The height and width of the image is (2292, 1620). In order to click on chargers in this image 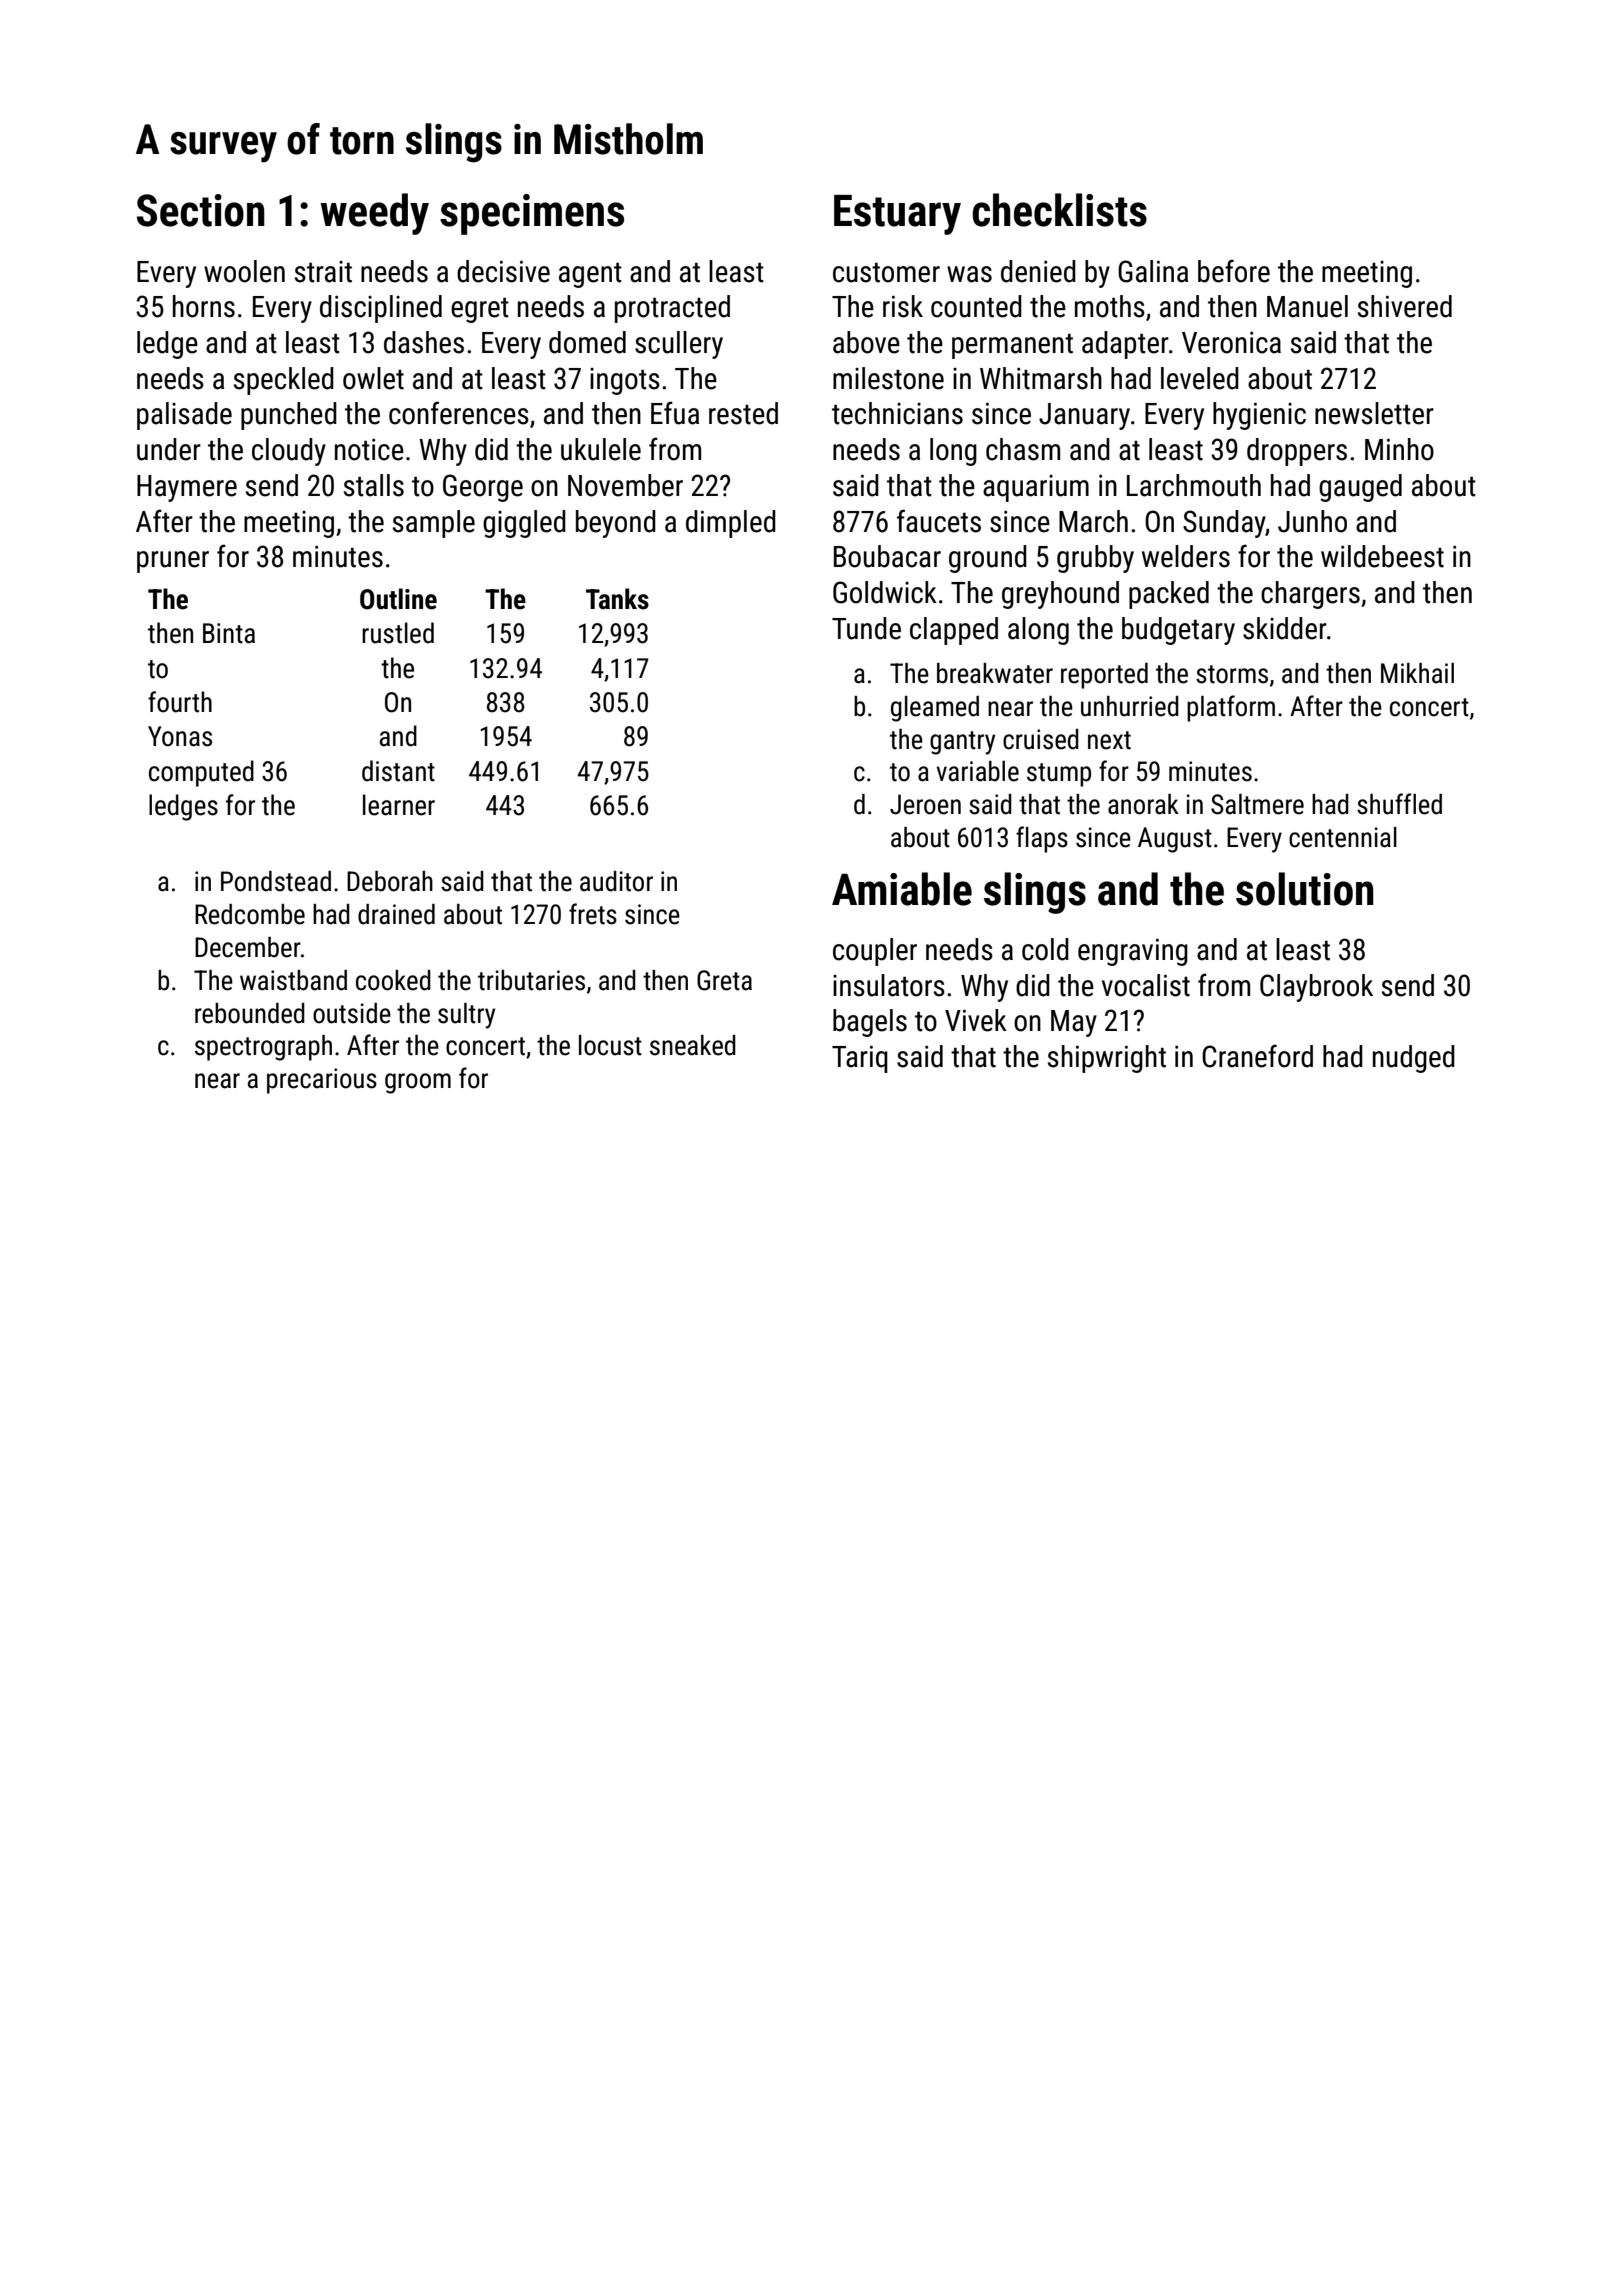, I will do `click(1310, 595)`.
